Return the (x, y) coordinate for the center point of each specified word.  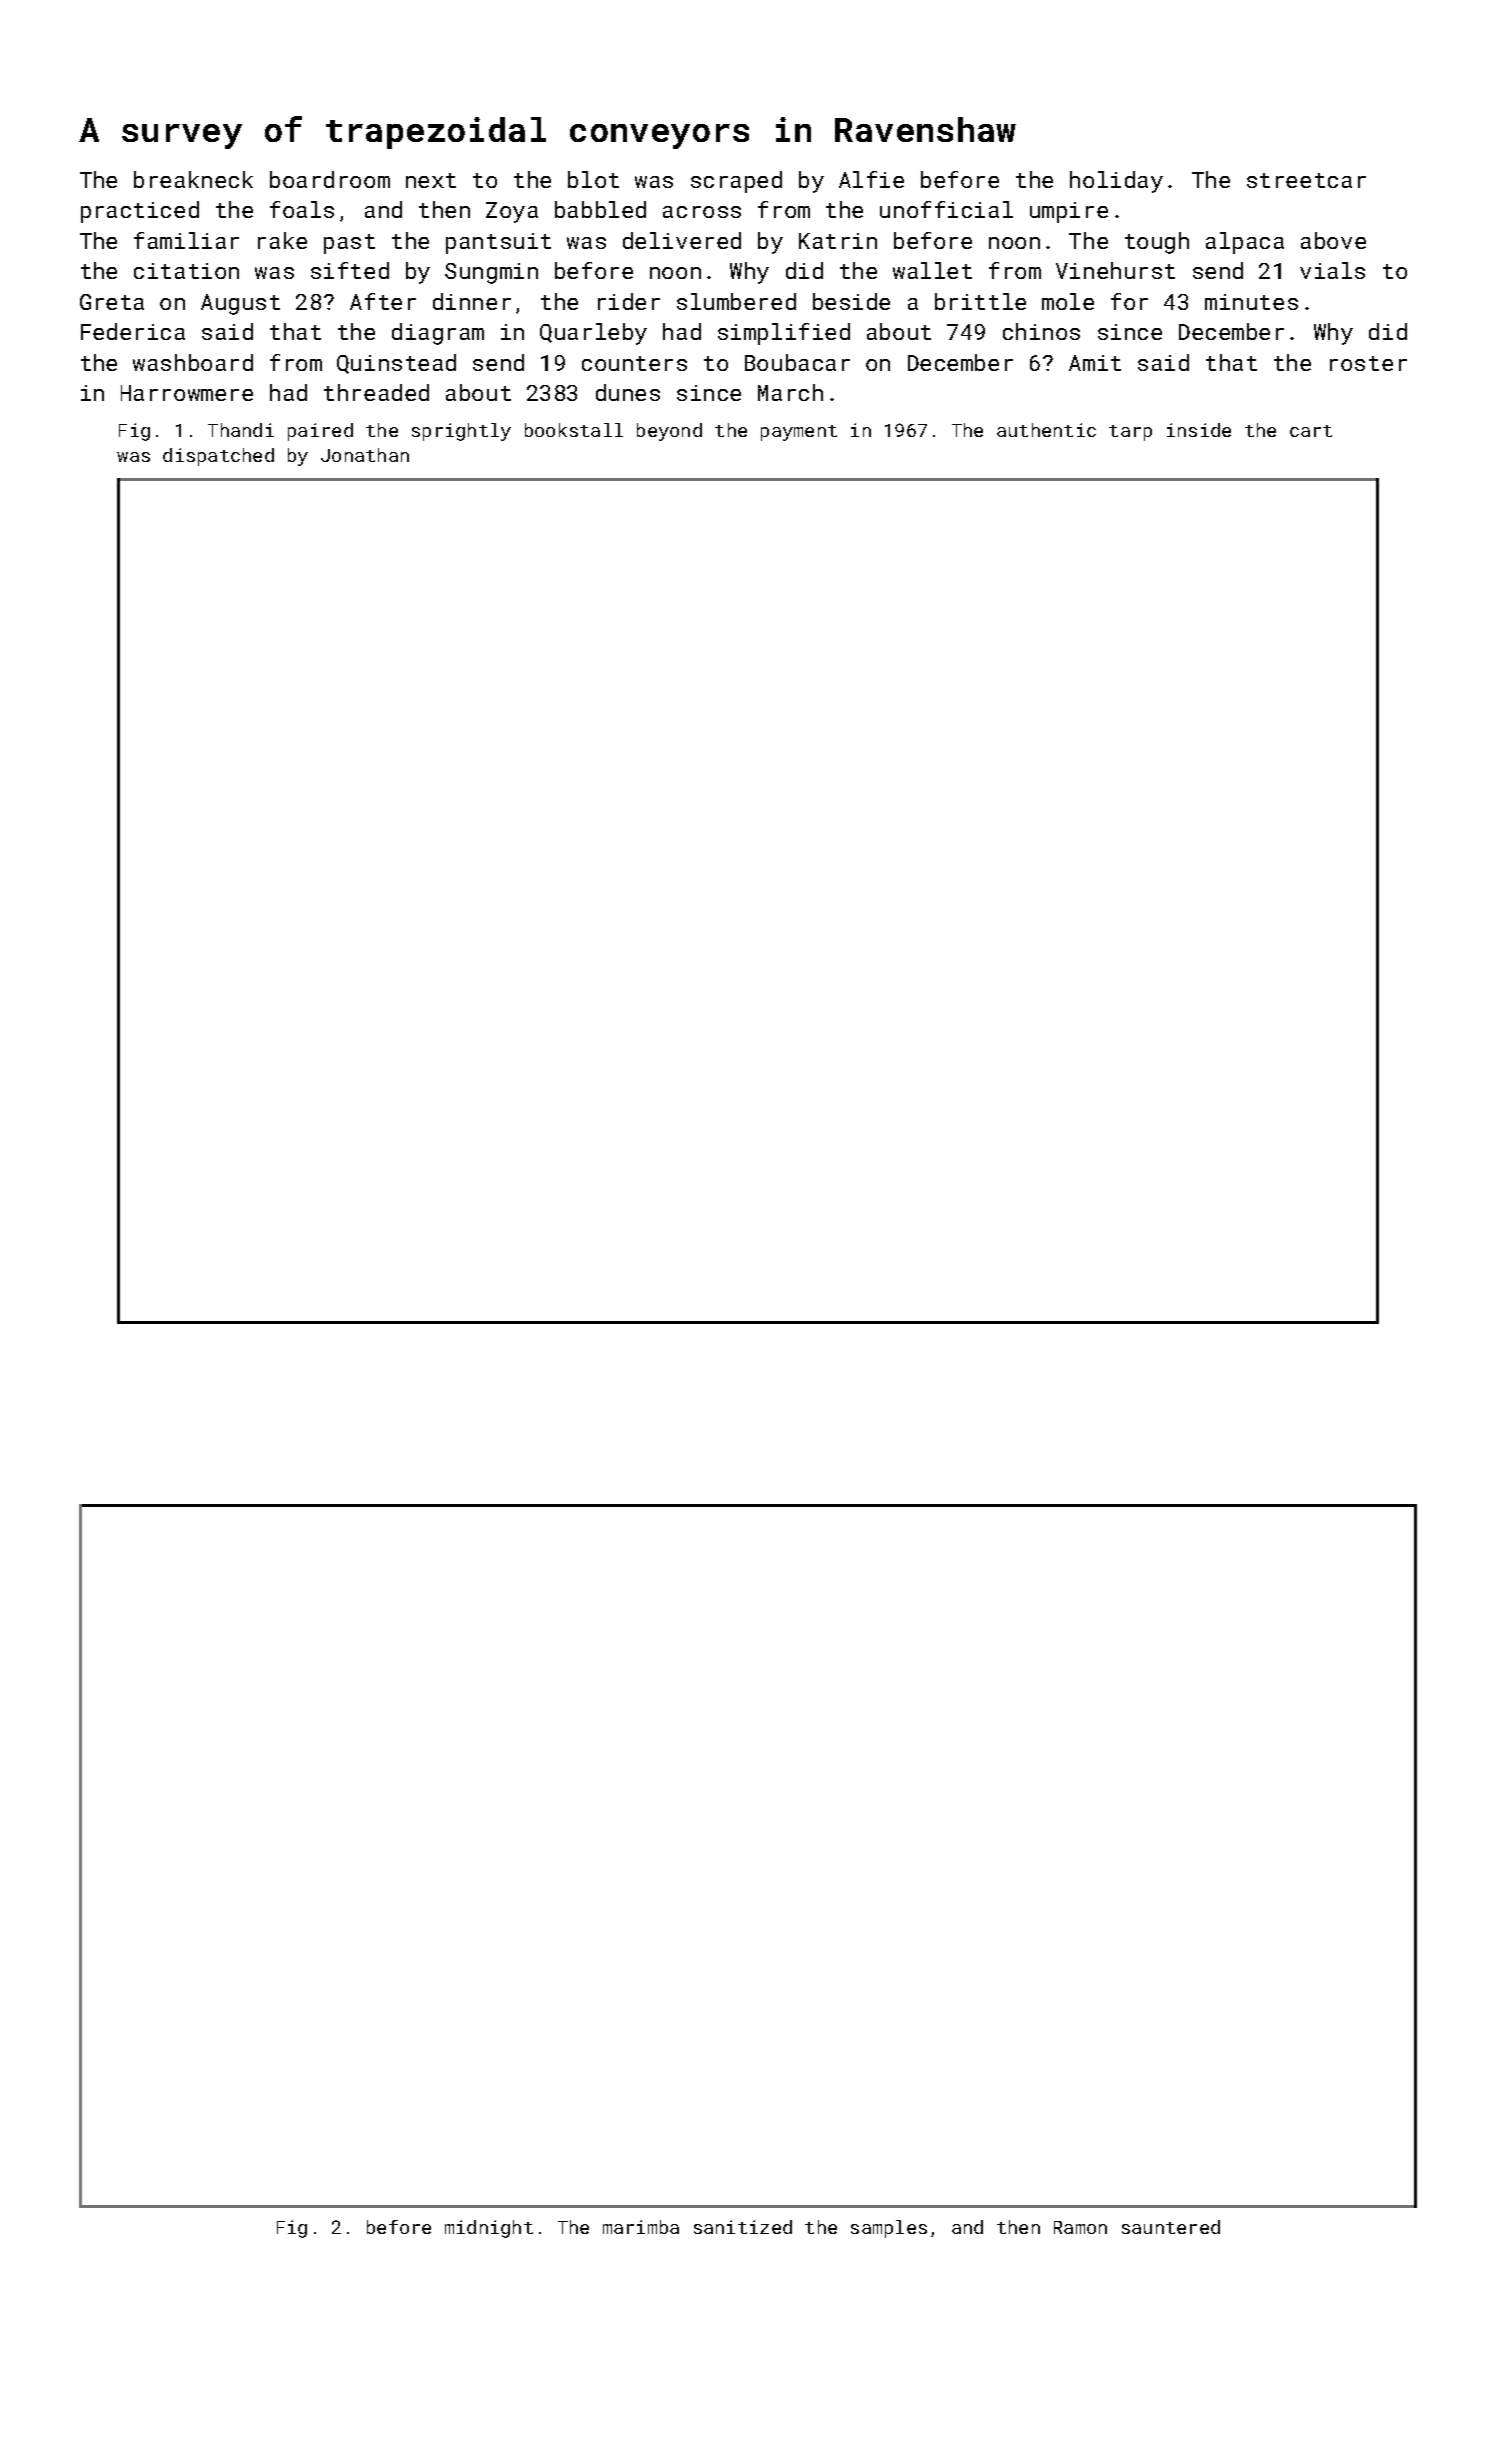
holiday (1116, 182)
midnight (489, 2229)
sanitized (743, 2227)
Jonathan (365, 455)
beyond (669, 432)
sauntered (1171, 2227)
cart (1311, 431)
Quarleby (593, 334)
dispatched (218, 457)
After (383, 301)
